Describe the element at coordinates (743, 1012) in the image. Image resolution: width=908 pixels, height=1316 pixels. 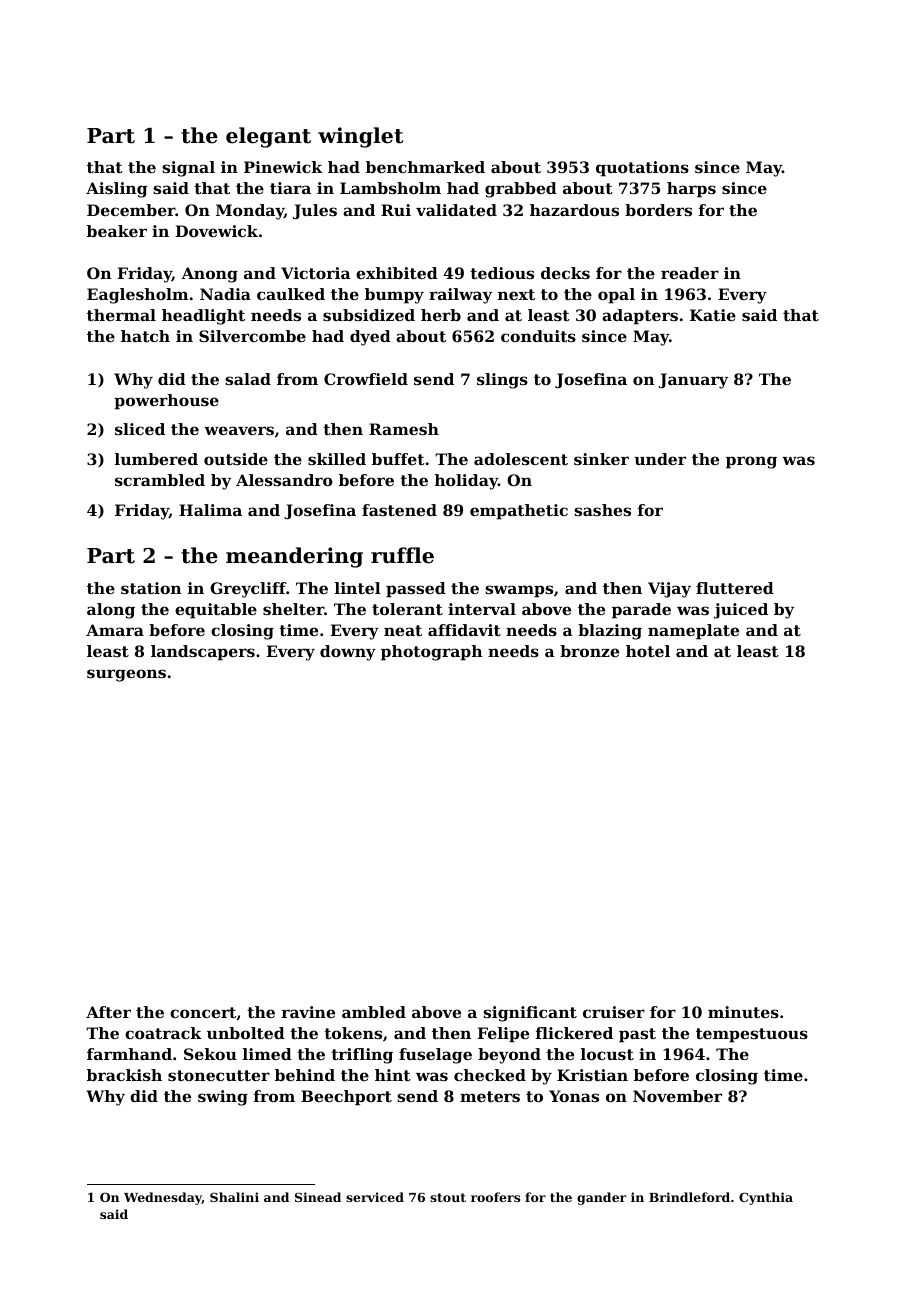
I see `minutes` at that location.
